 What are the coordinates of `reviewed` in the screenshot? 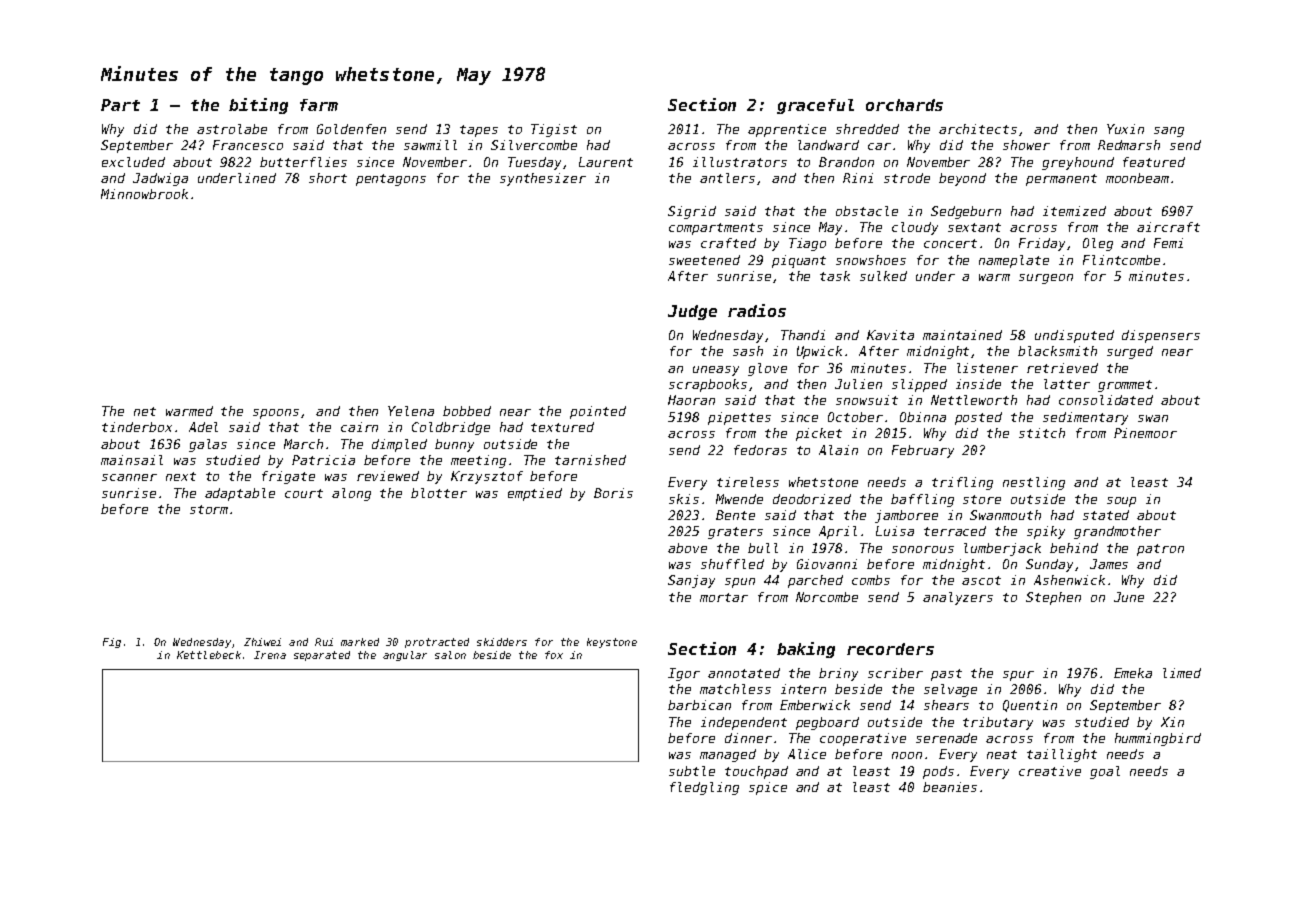 It's located at (388, 476).
